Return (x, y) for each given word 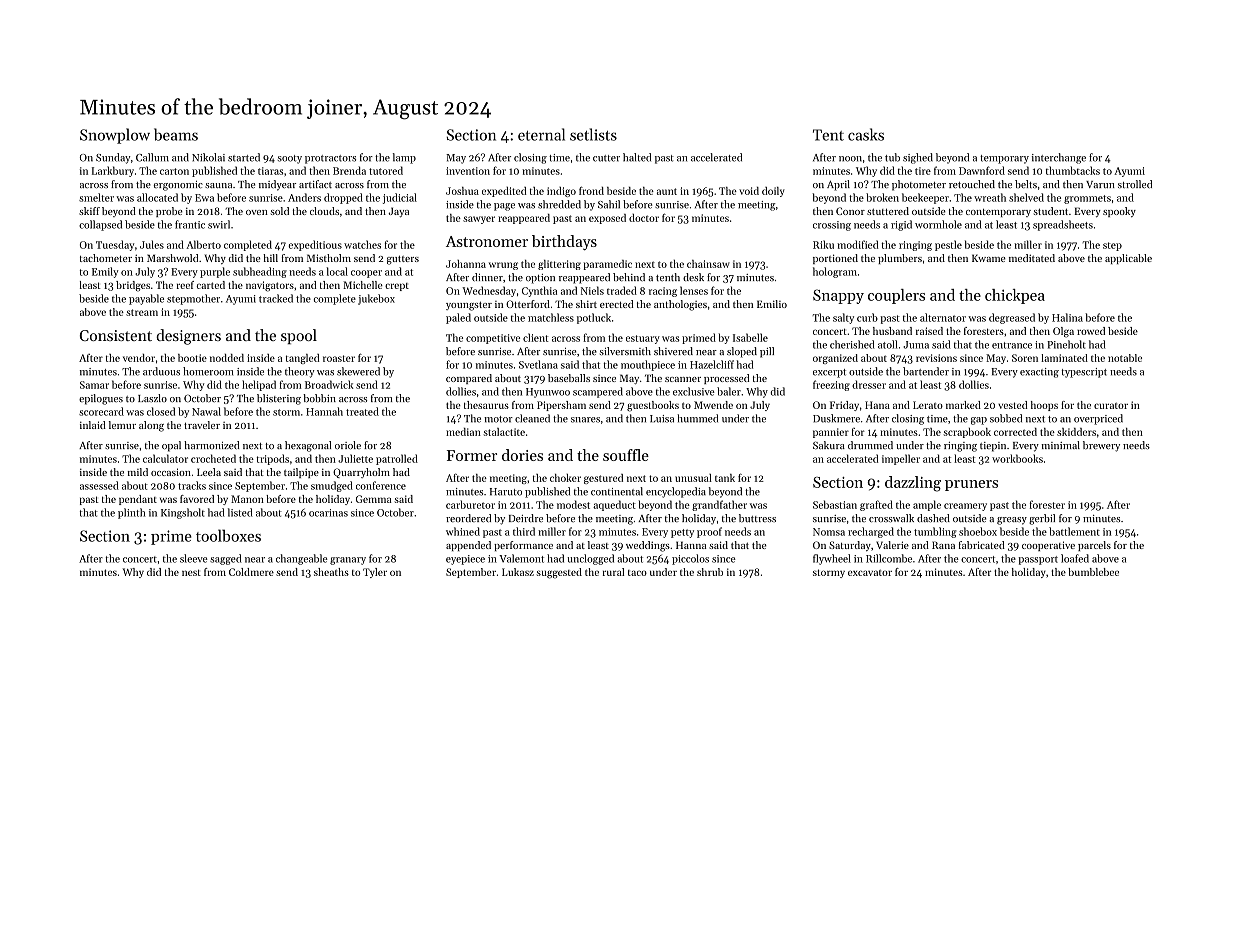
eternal (541, 134)
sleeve (194, 558)
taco (637, 573)
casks (866, 134)
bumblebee (1093, 572)
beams (176, 134)
